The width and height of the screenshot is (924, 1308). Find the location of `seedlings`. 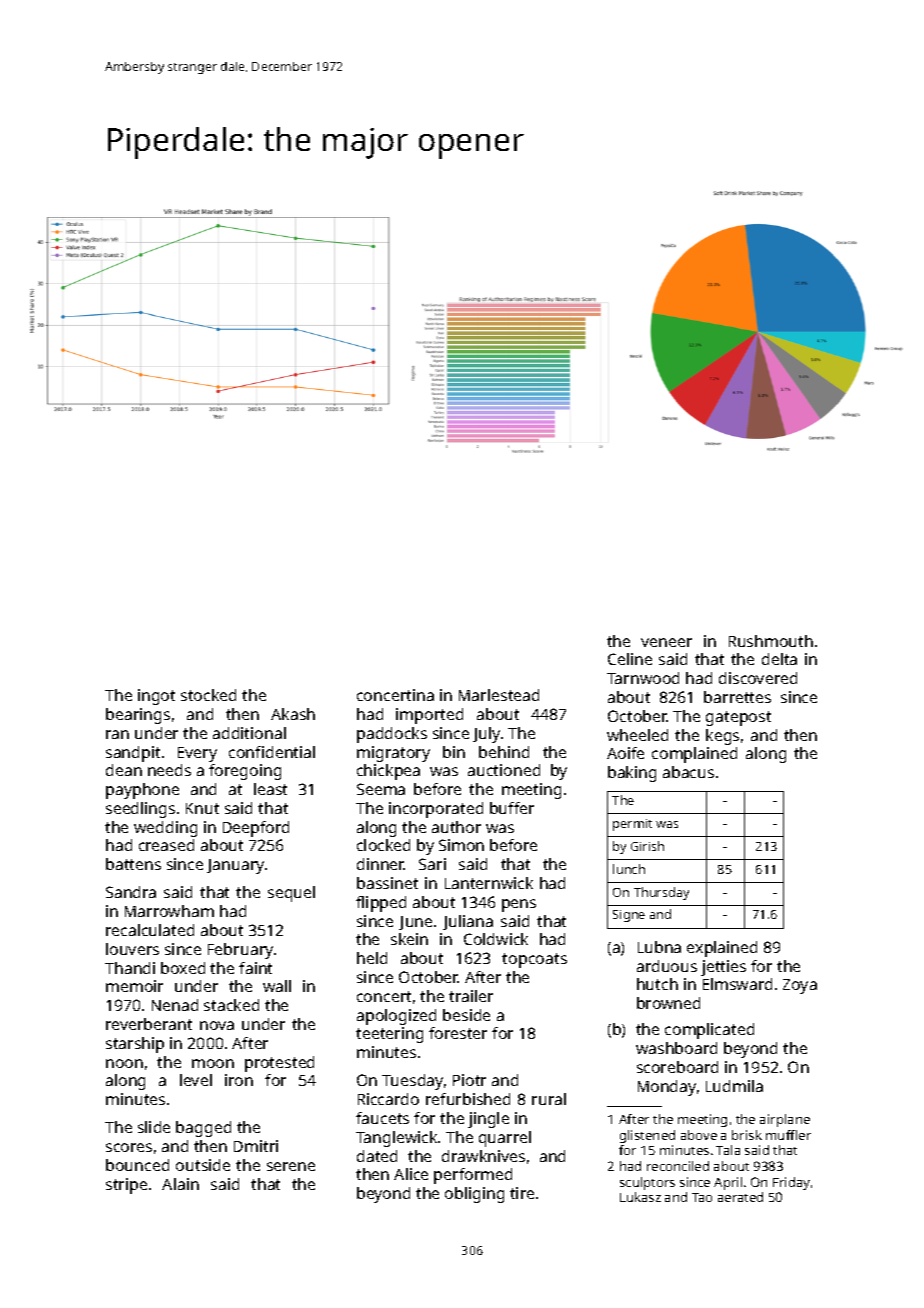

seedlings is located at coordinates (140, 810).
